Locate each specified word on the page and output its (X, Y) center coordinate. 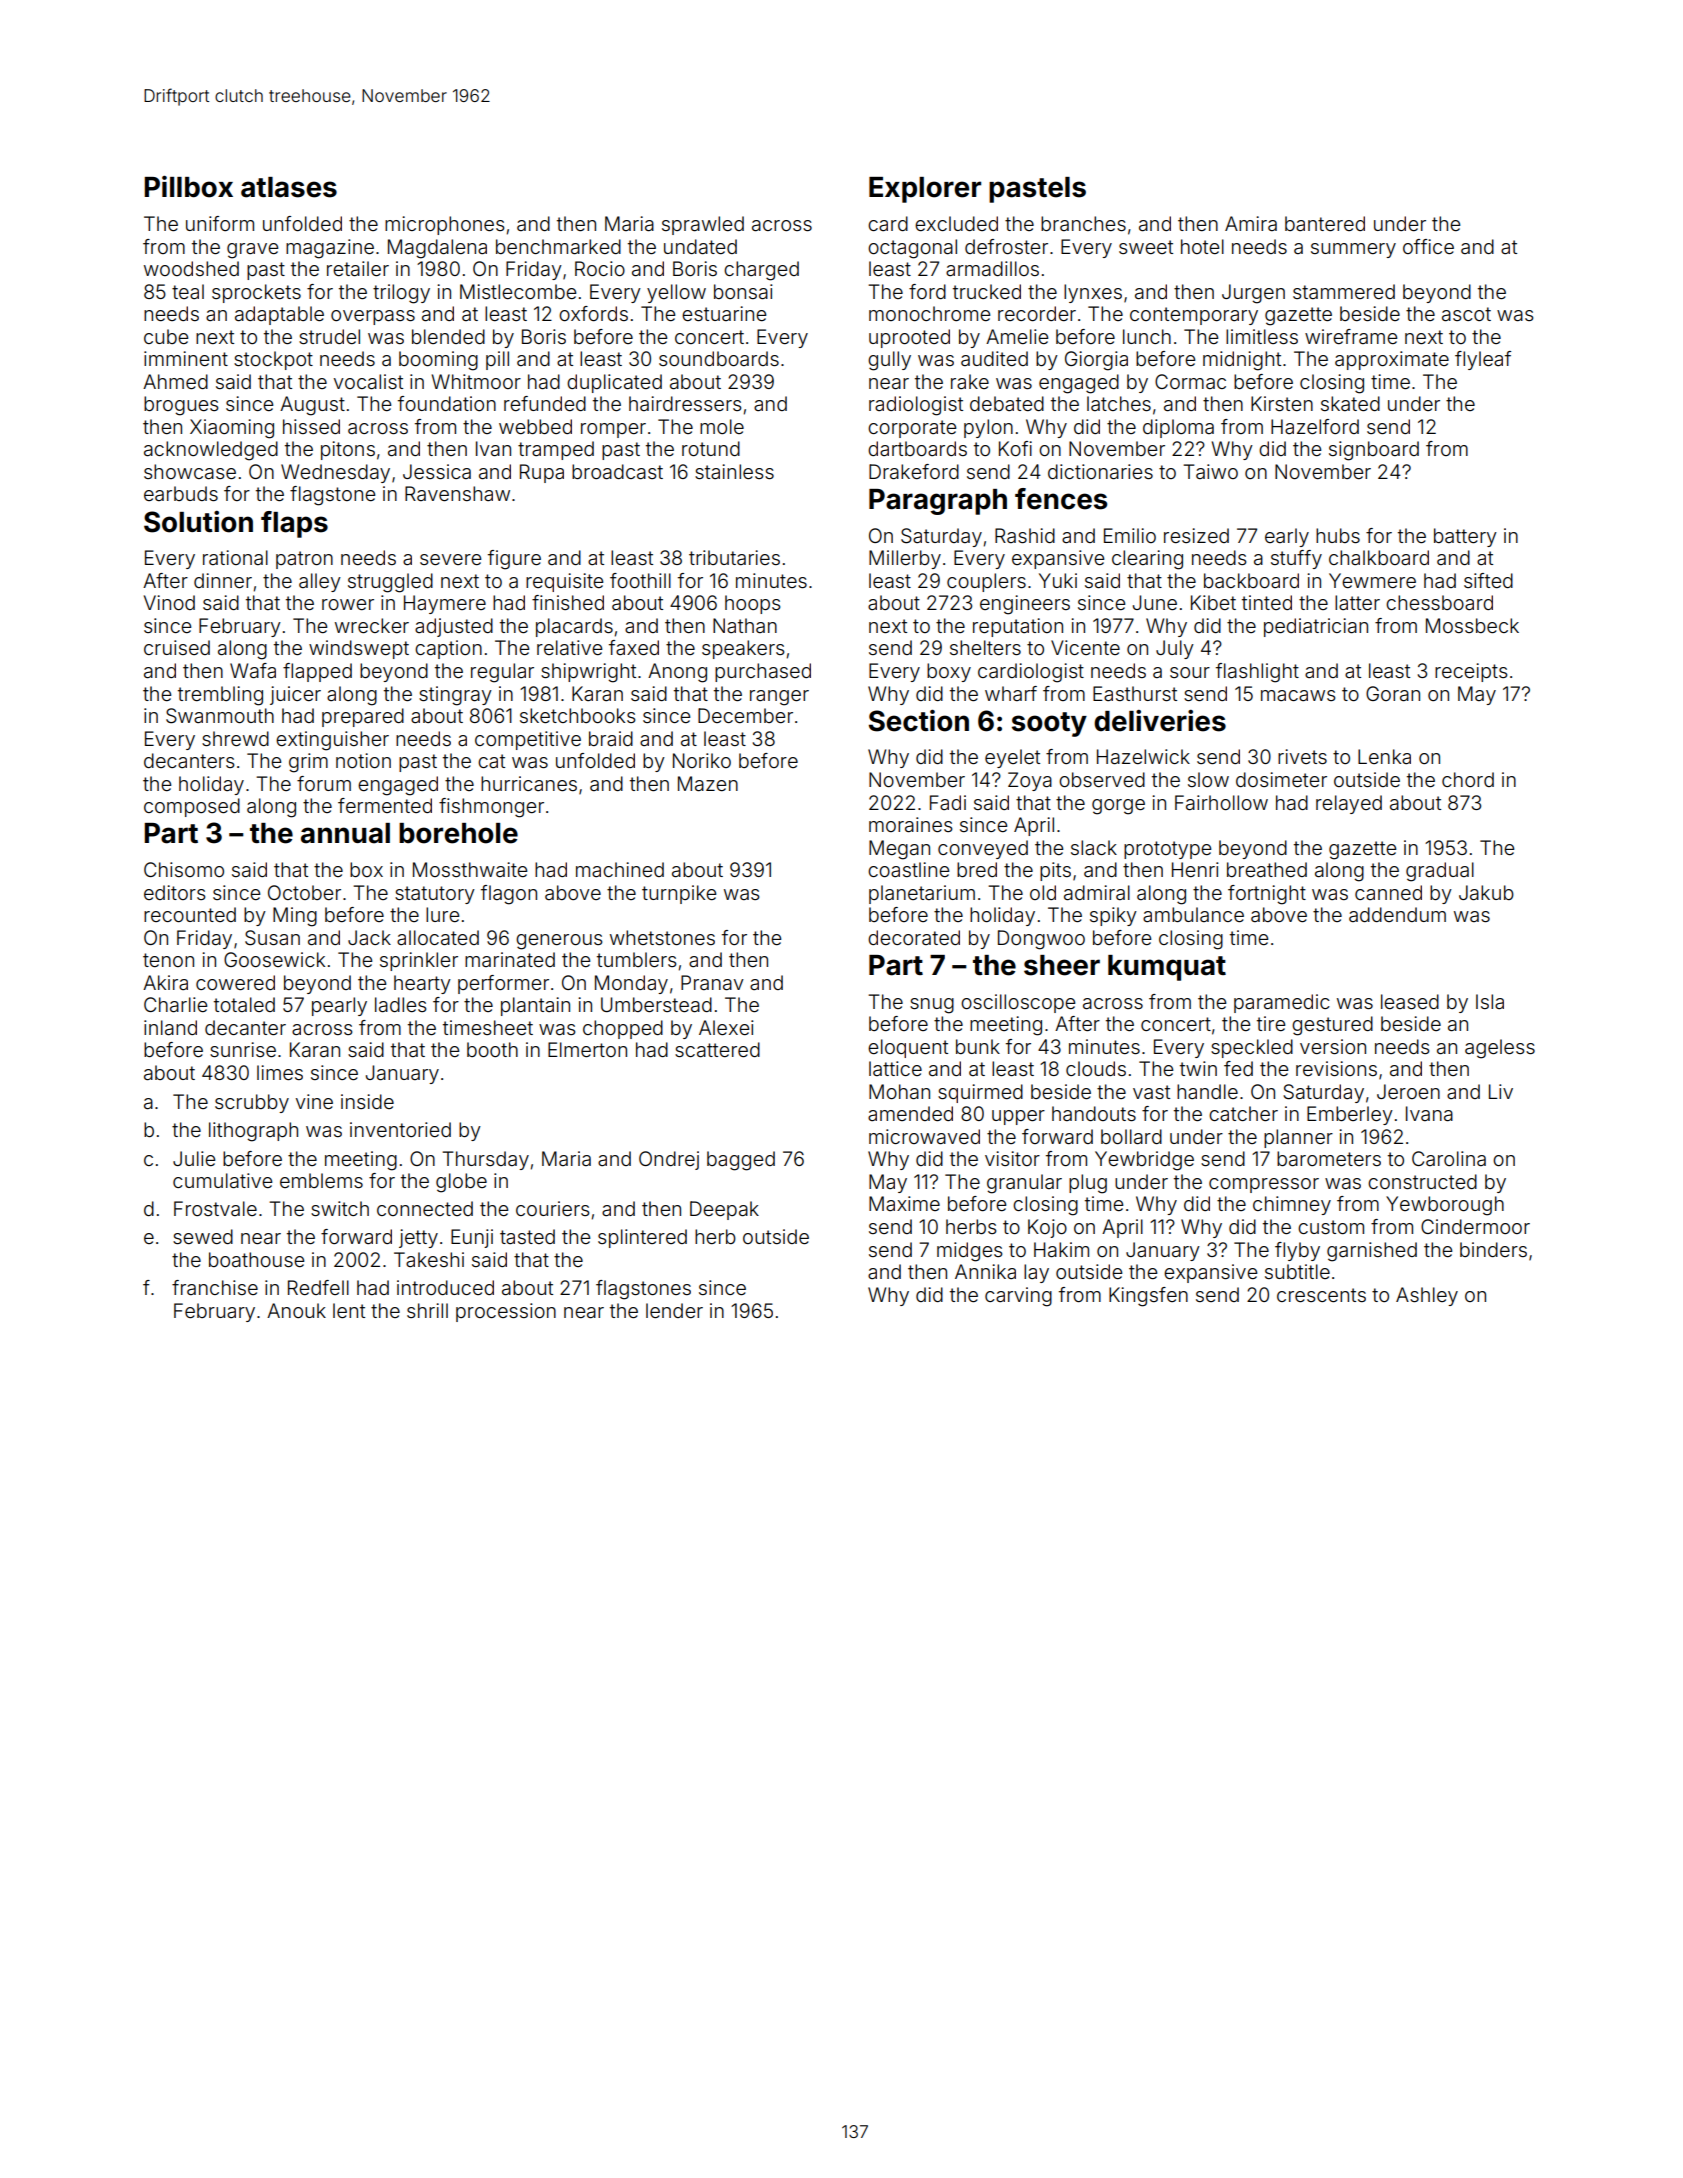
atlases (289, 187)
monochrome (929, 313)
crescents (1321, 1295)
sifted (1488, 580)
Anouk (296, 1310)
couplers (986, 582)
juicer (295, 695)
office (1428, 246)
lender (674, 1310)
